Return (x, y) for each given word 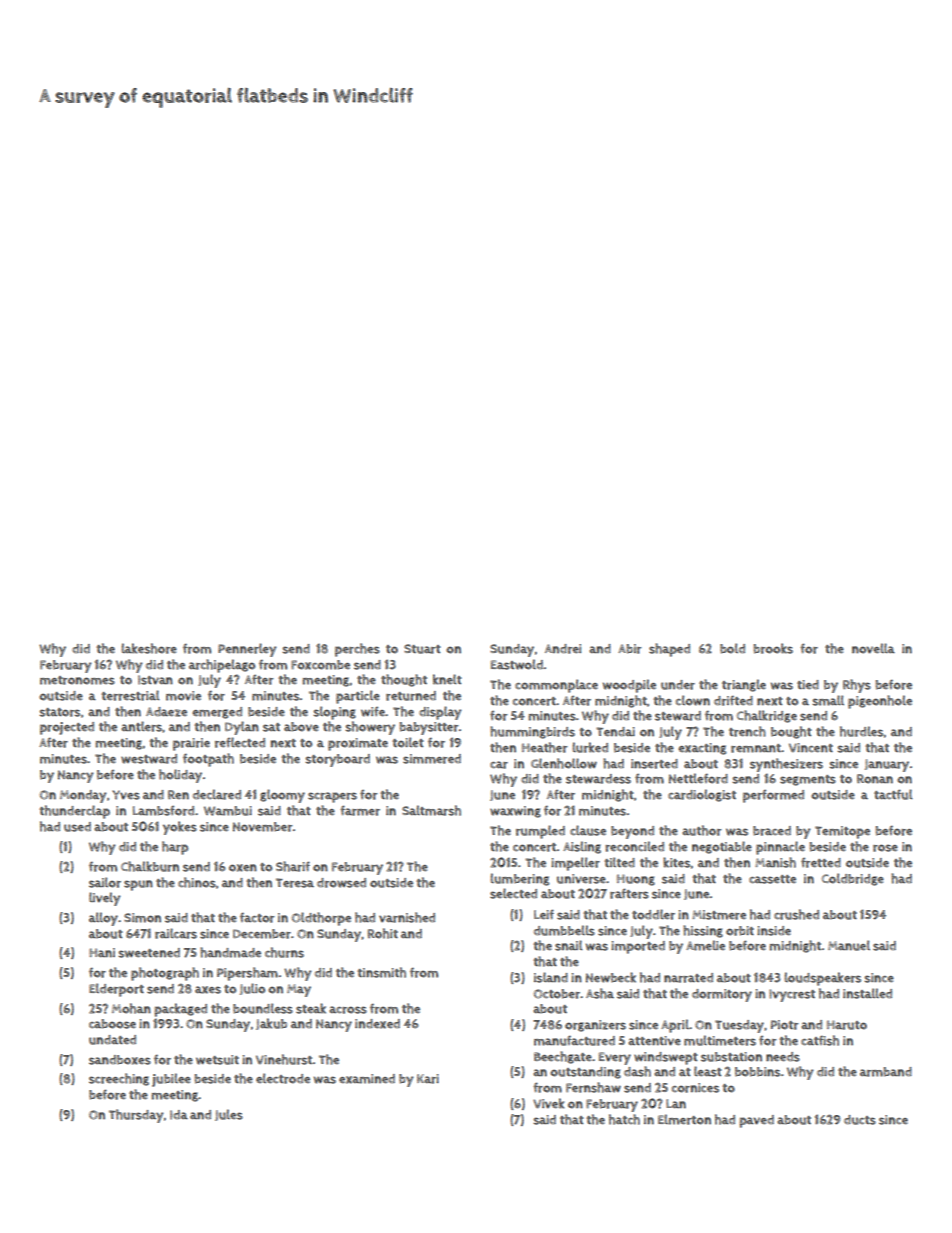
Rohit (383, 933)
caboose (112, 1024)
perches (357, 650)
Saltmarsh (431, 810)
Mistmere (719, 915)
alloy (103, 919)
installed (867, 993)
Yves (126, 795)
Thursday (136, 1116)
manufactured (574, 1040)
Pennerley (247, 650)
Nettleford (698, 778)
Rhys (857, 686)
